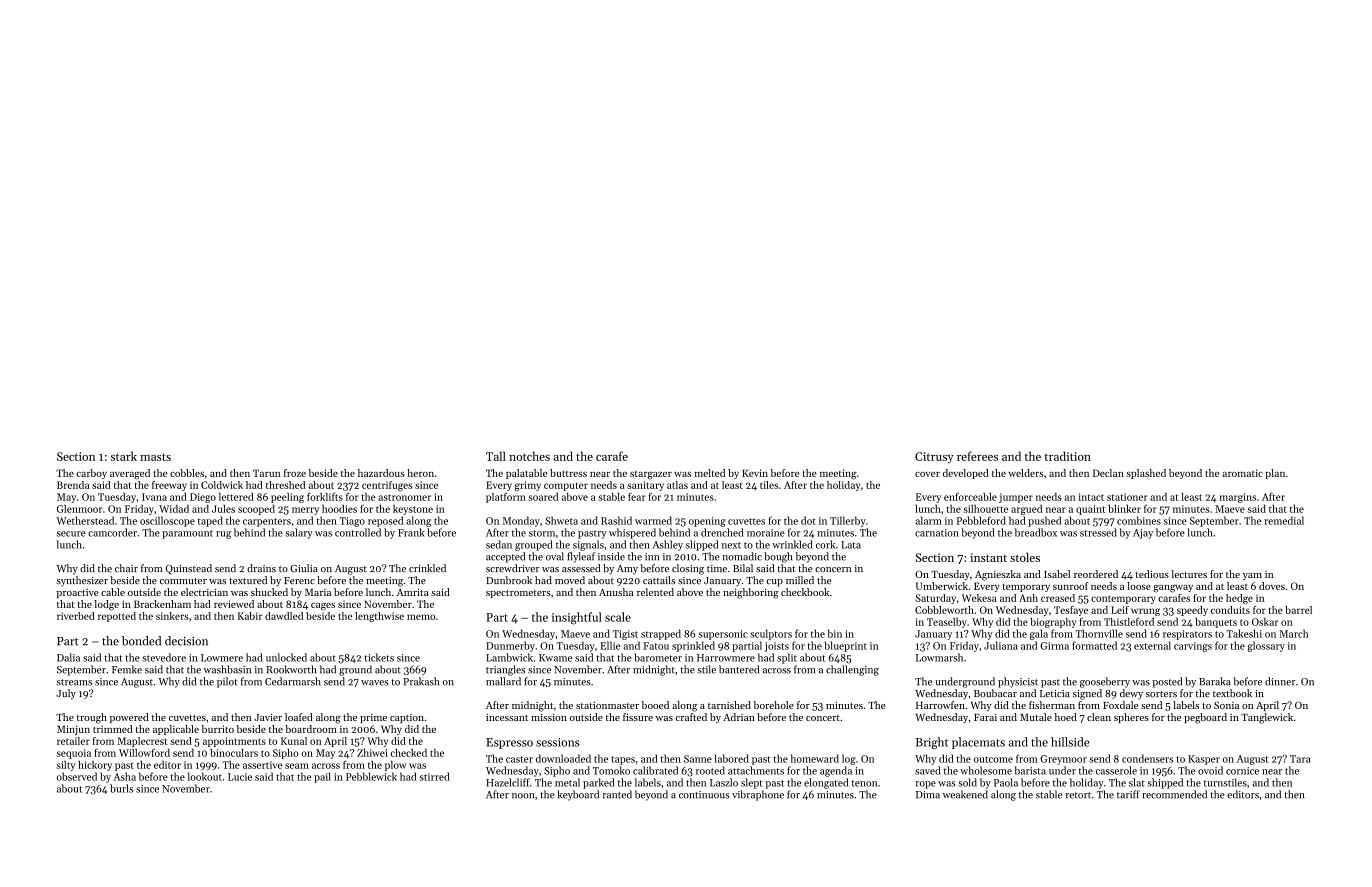  Describe the element at coordinates (852, 670) in the screenshot. I see `challenging` at that location.
